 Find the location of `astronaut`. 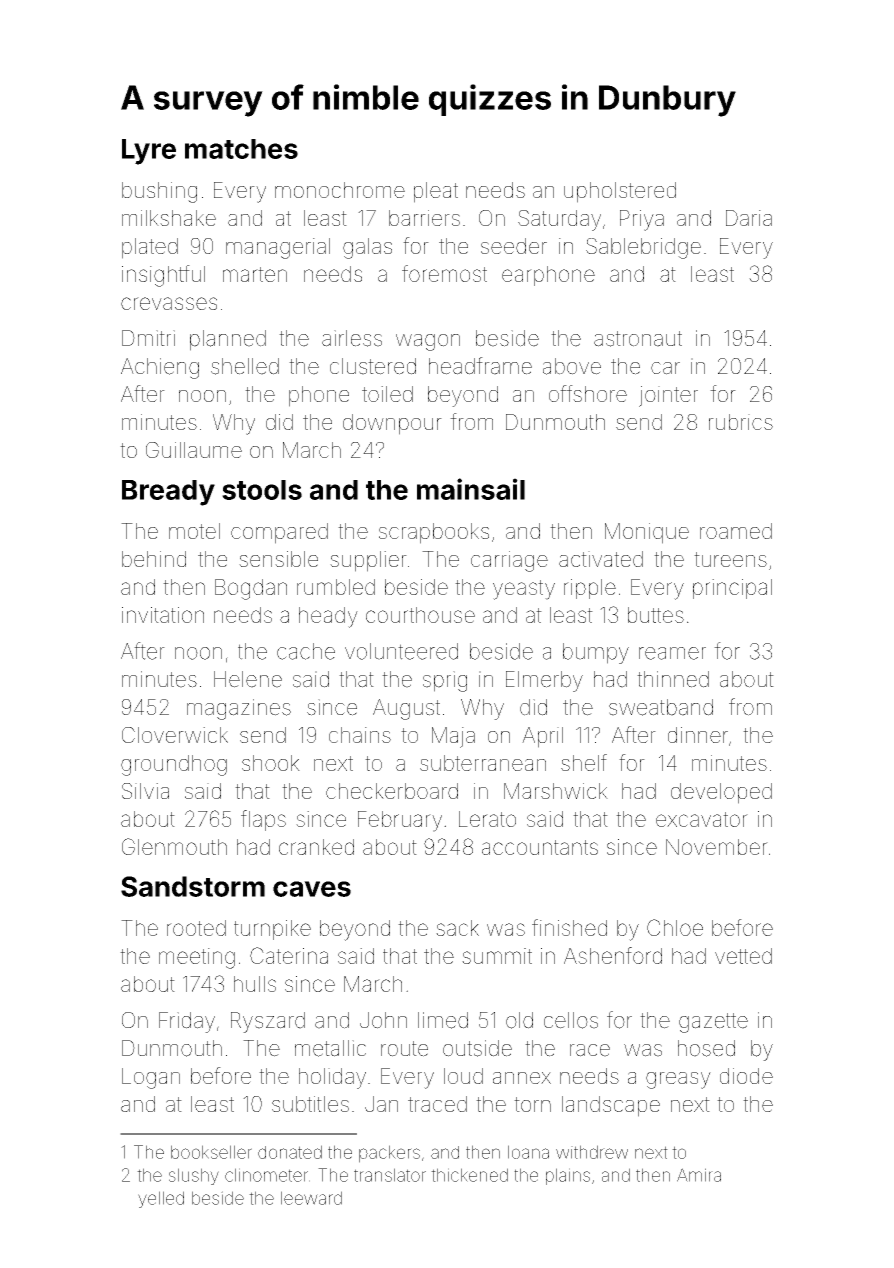

astronaut is located at coordinates (638, 339).
